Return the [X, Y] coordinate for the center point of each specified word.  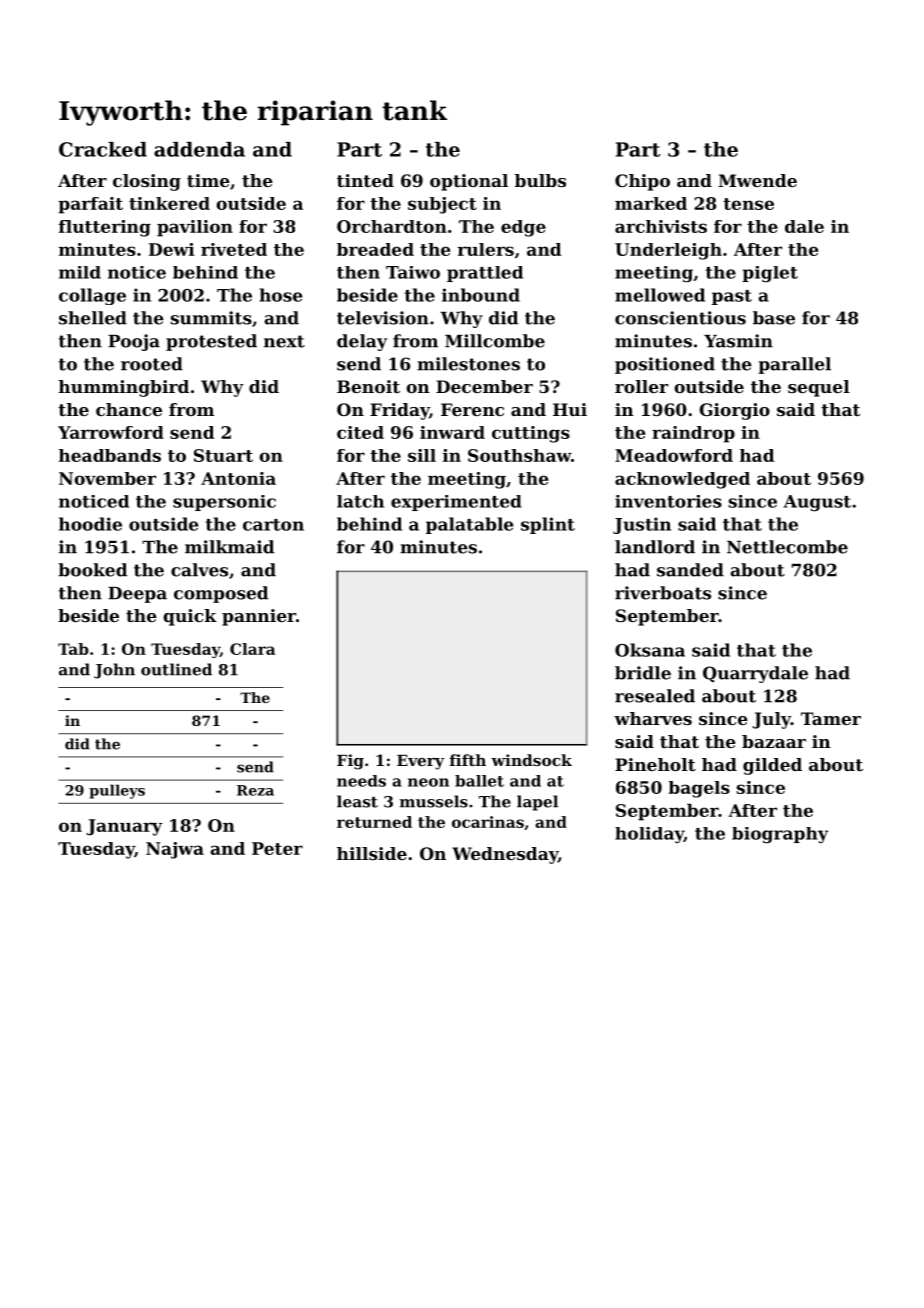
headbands [110, 455]
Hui [570, 409]
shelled [93, 318]
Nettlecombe [787, 547]
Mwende [757, 180]
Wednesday [505, 855]
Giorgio [734, 411]
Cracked [103, 149]
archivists [661, 226]
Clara [253, 649]
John [114, 671]
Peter [277, 848]
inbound [481, 295]
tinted [365, 180]
